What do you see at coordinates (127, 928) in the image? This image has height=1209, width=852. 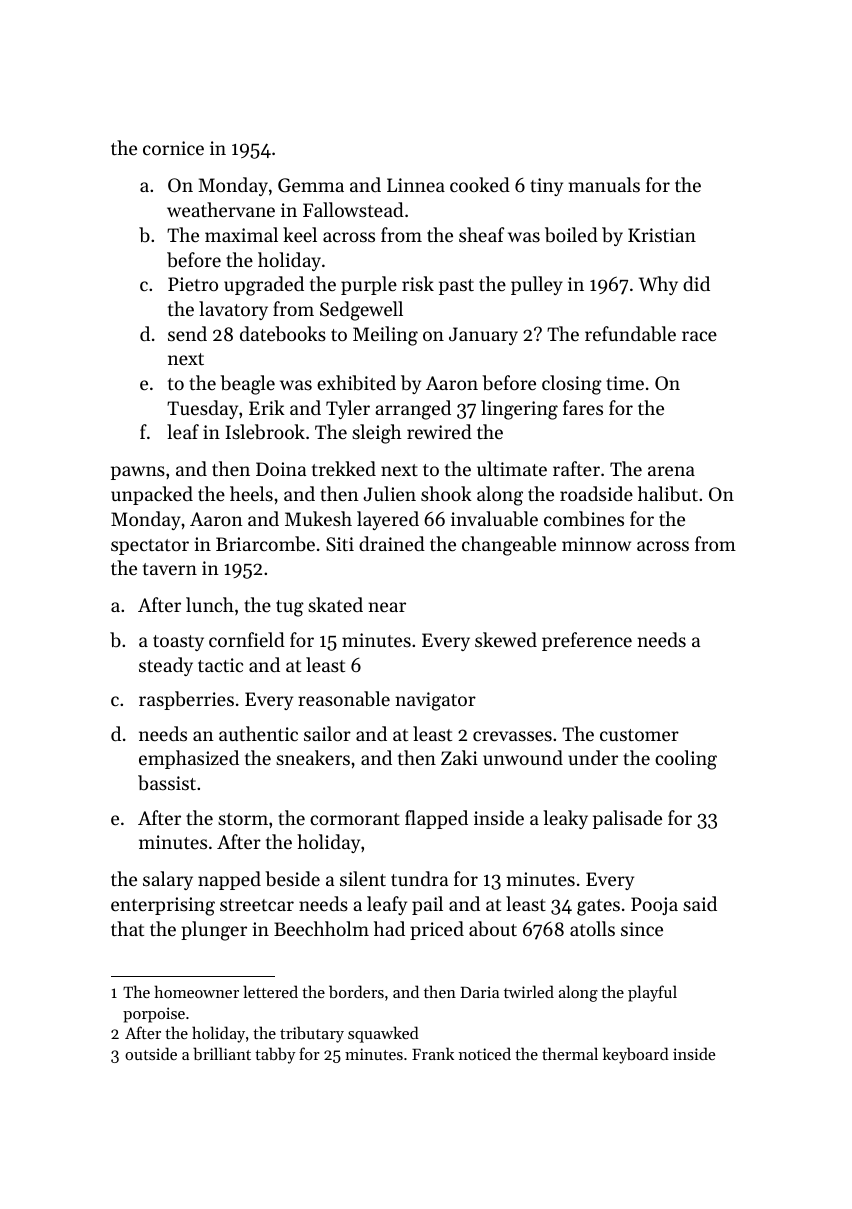 I see `that` at bounding box center [127, 928].
